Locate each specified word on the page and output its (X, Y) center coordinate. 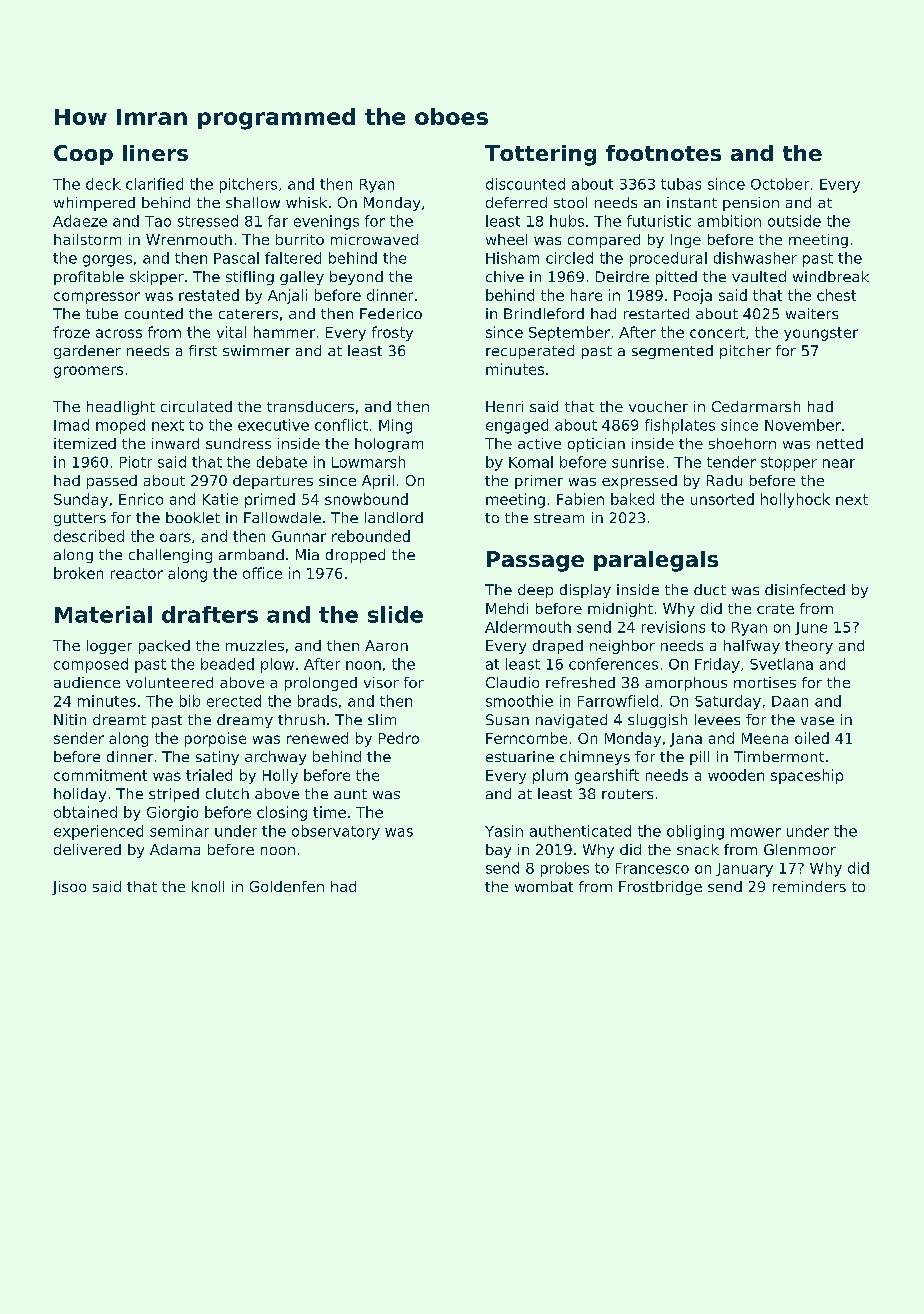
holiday (80, 795)
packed (164, 647)
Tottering (540, 155)
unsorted (722, 499)
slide (395, 614)
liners (155, 153)
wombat (544, 886)
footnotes (663, 153)
